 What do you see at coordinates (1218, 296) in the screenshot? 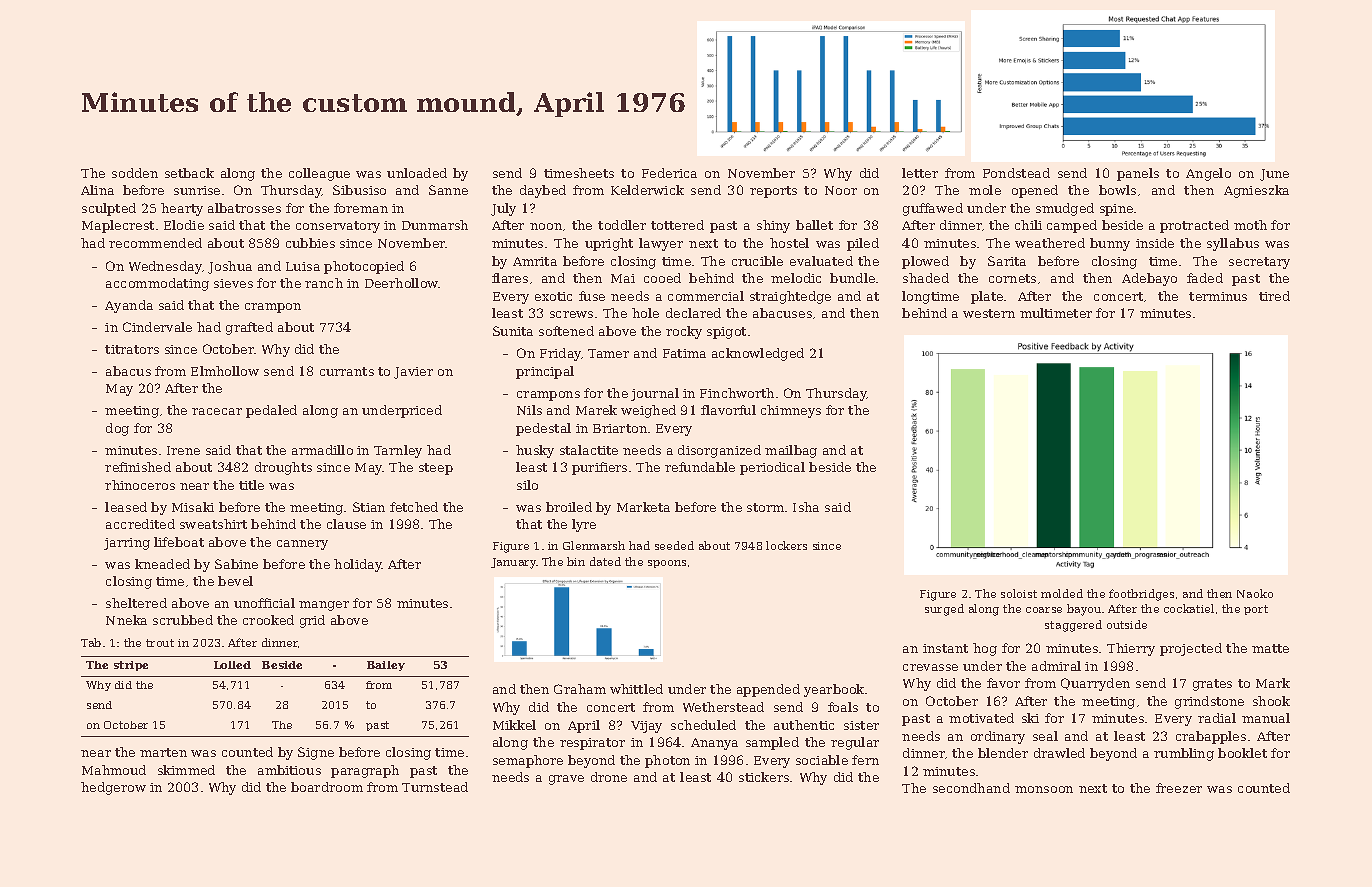
I see `terminus` at bounding box center [1218, 296].
